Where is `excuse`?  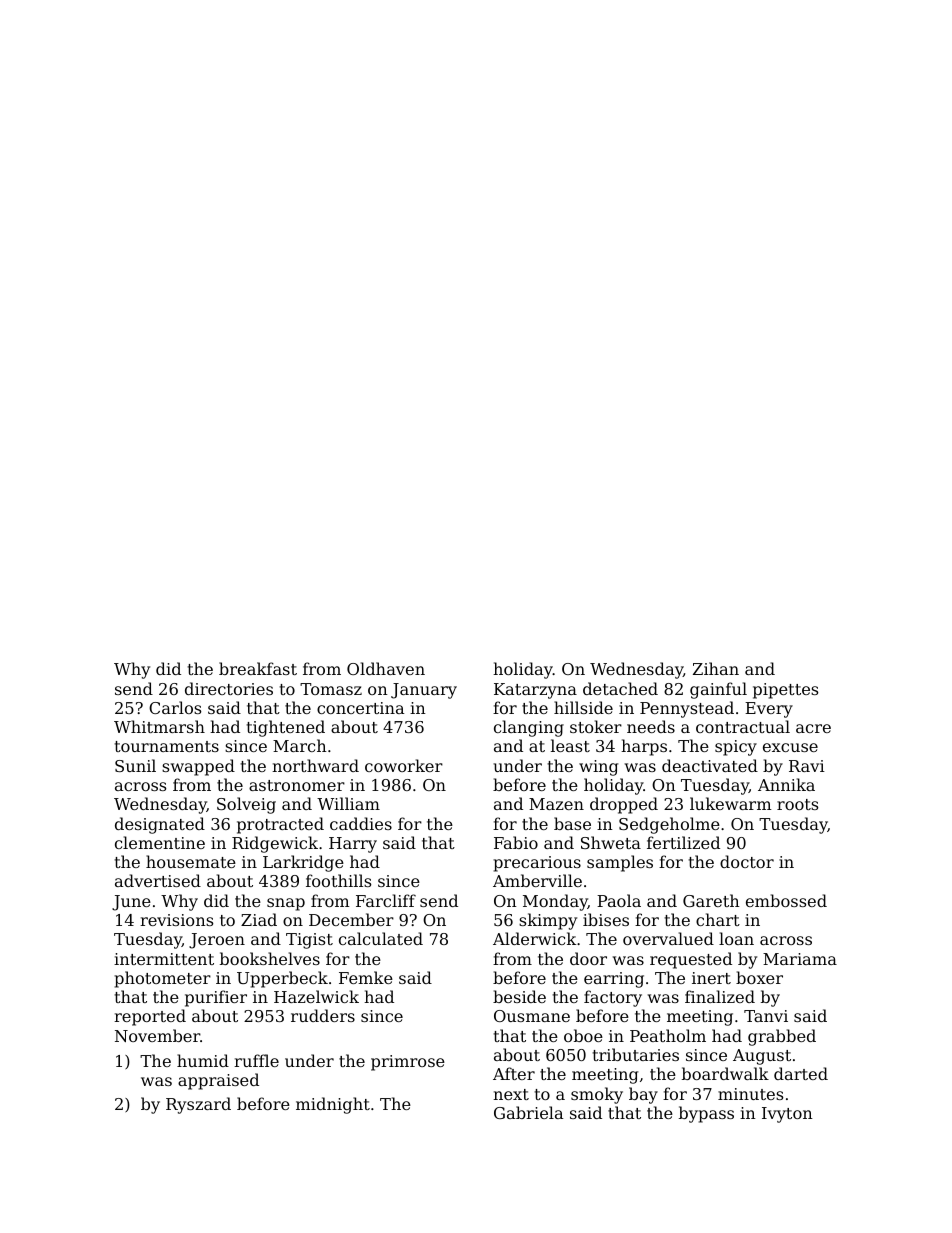
excuse is located at coordinates (790, 747).
